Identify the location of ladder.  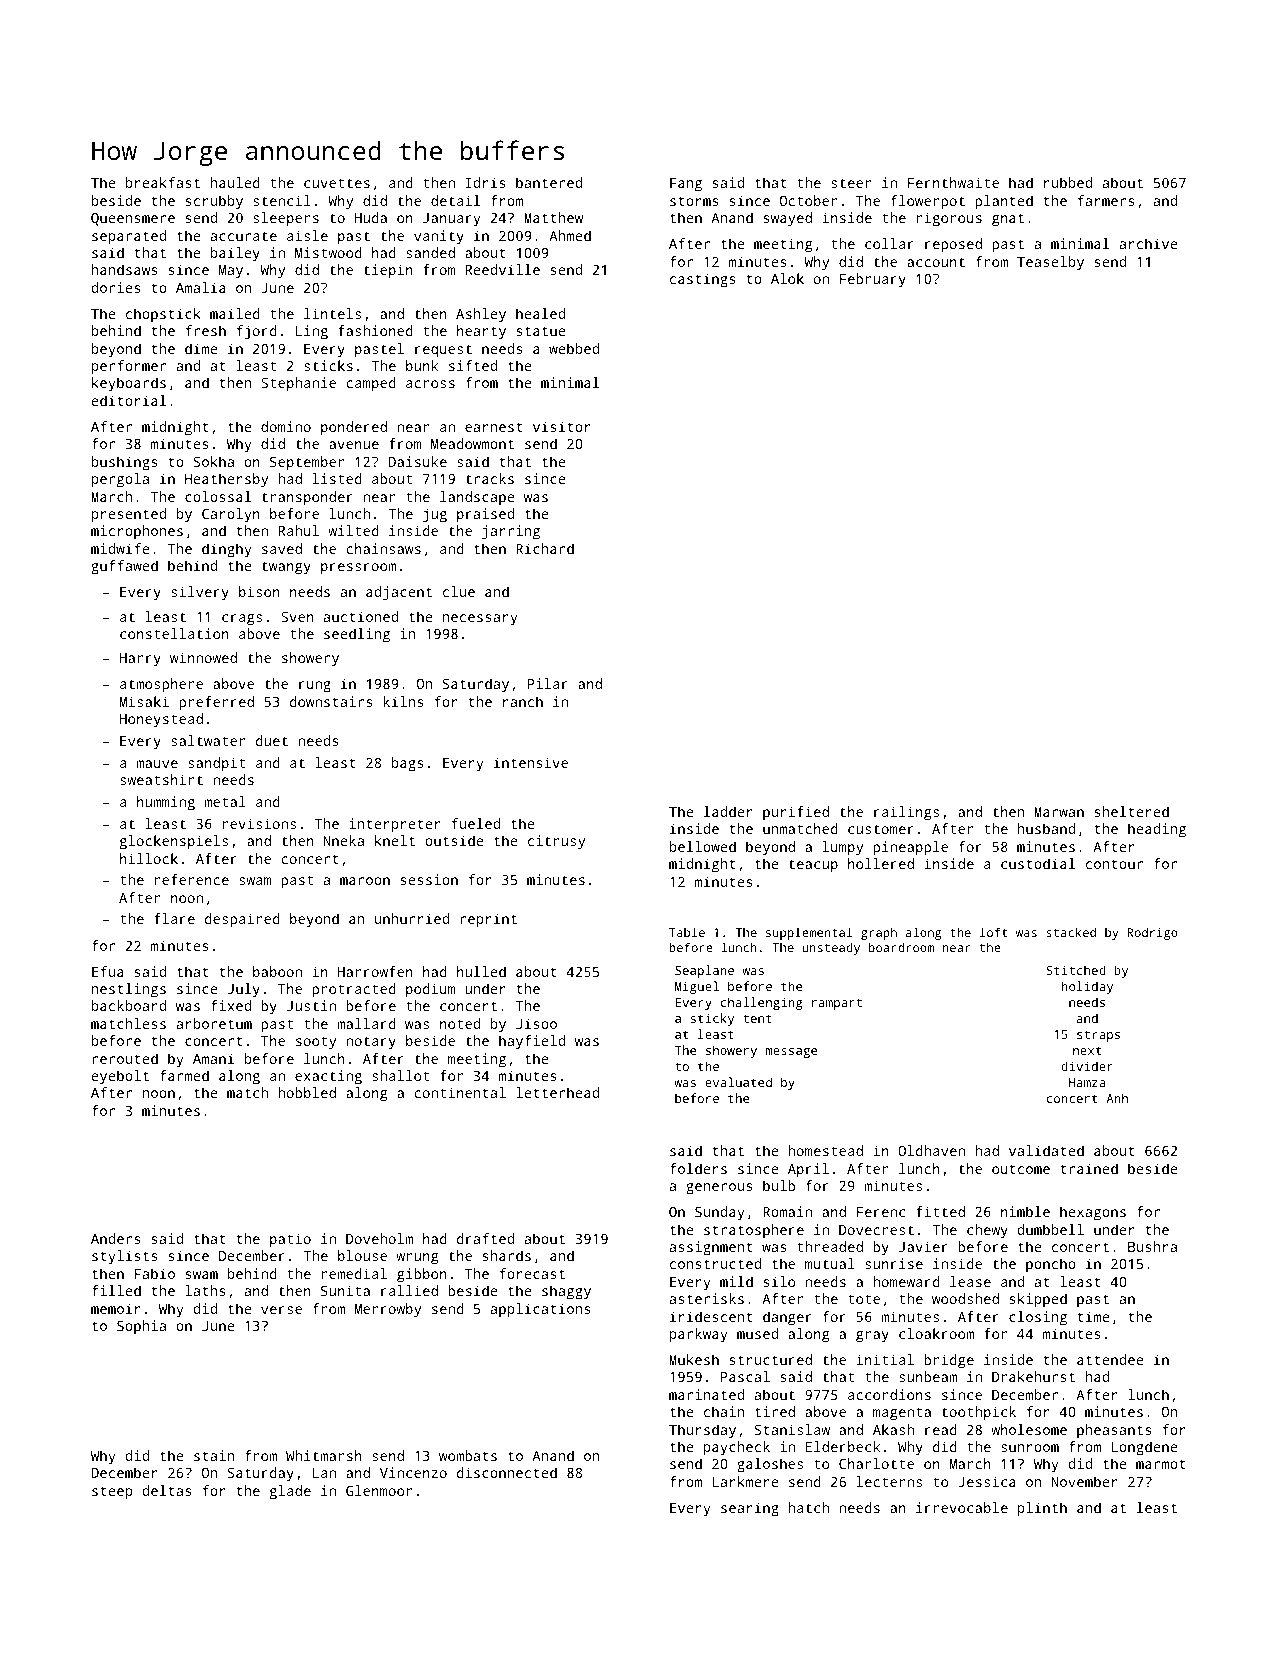
(728, 811).
